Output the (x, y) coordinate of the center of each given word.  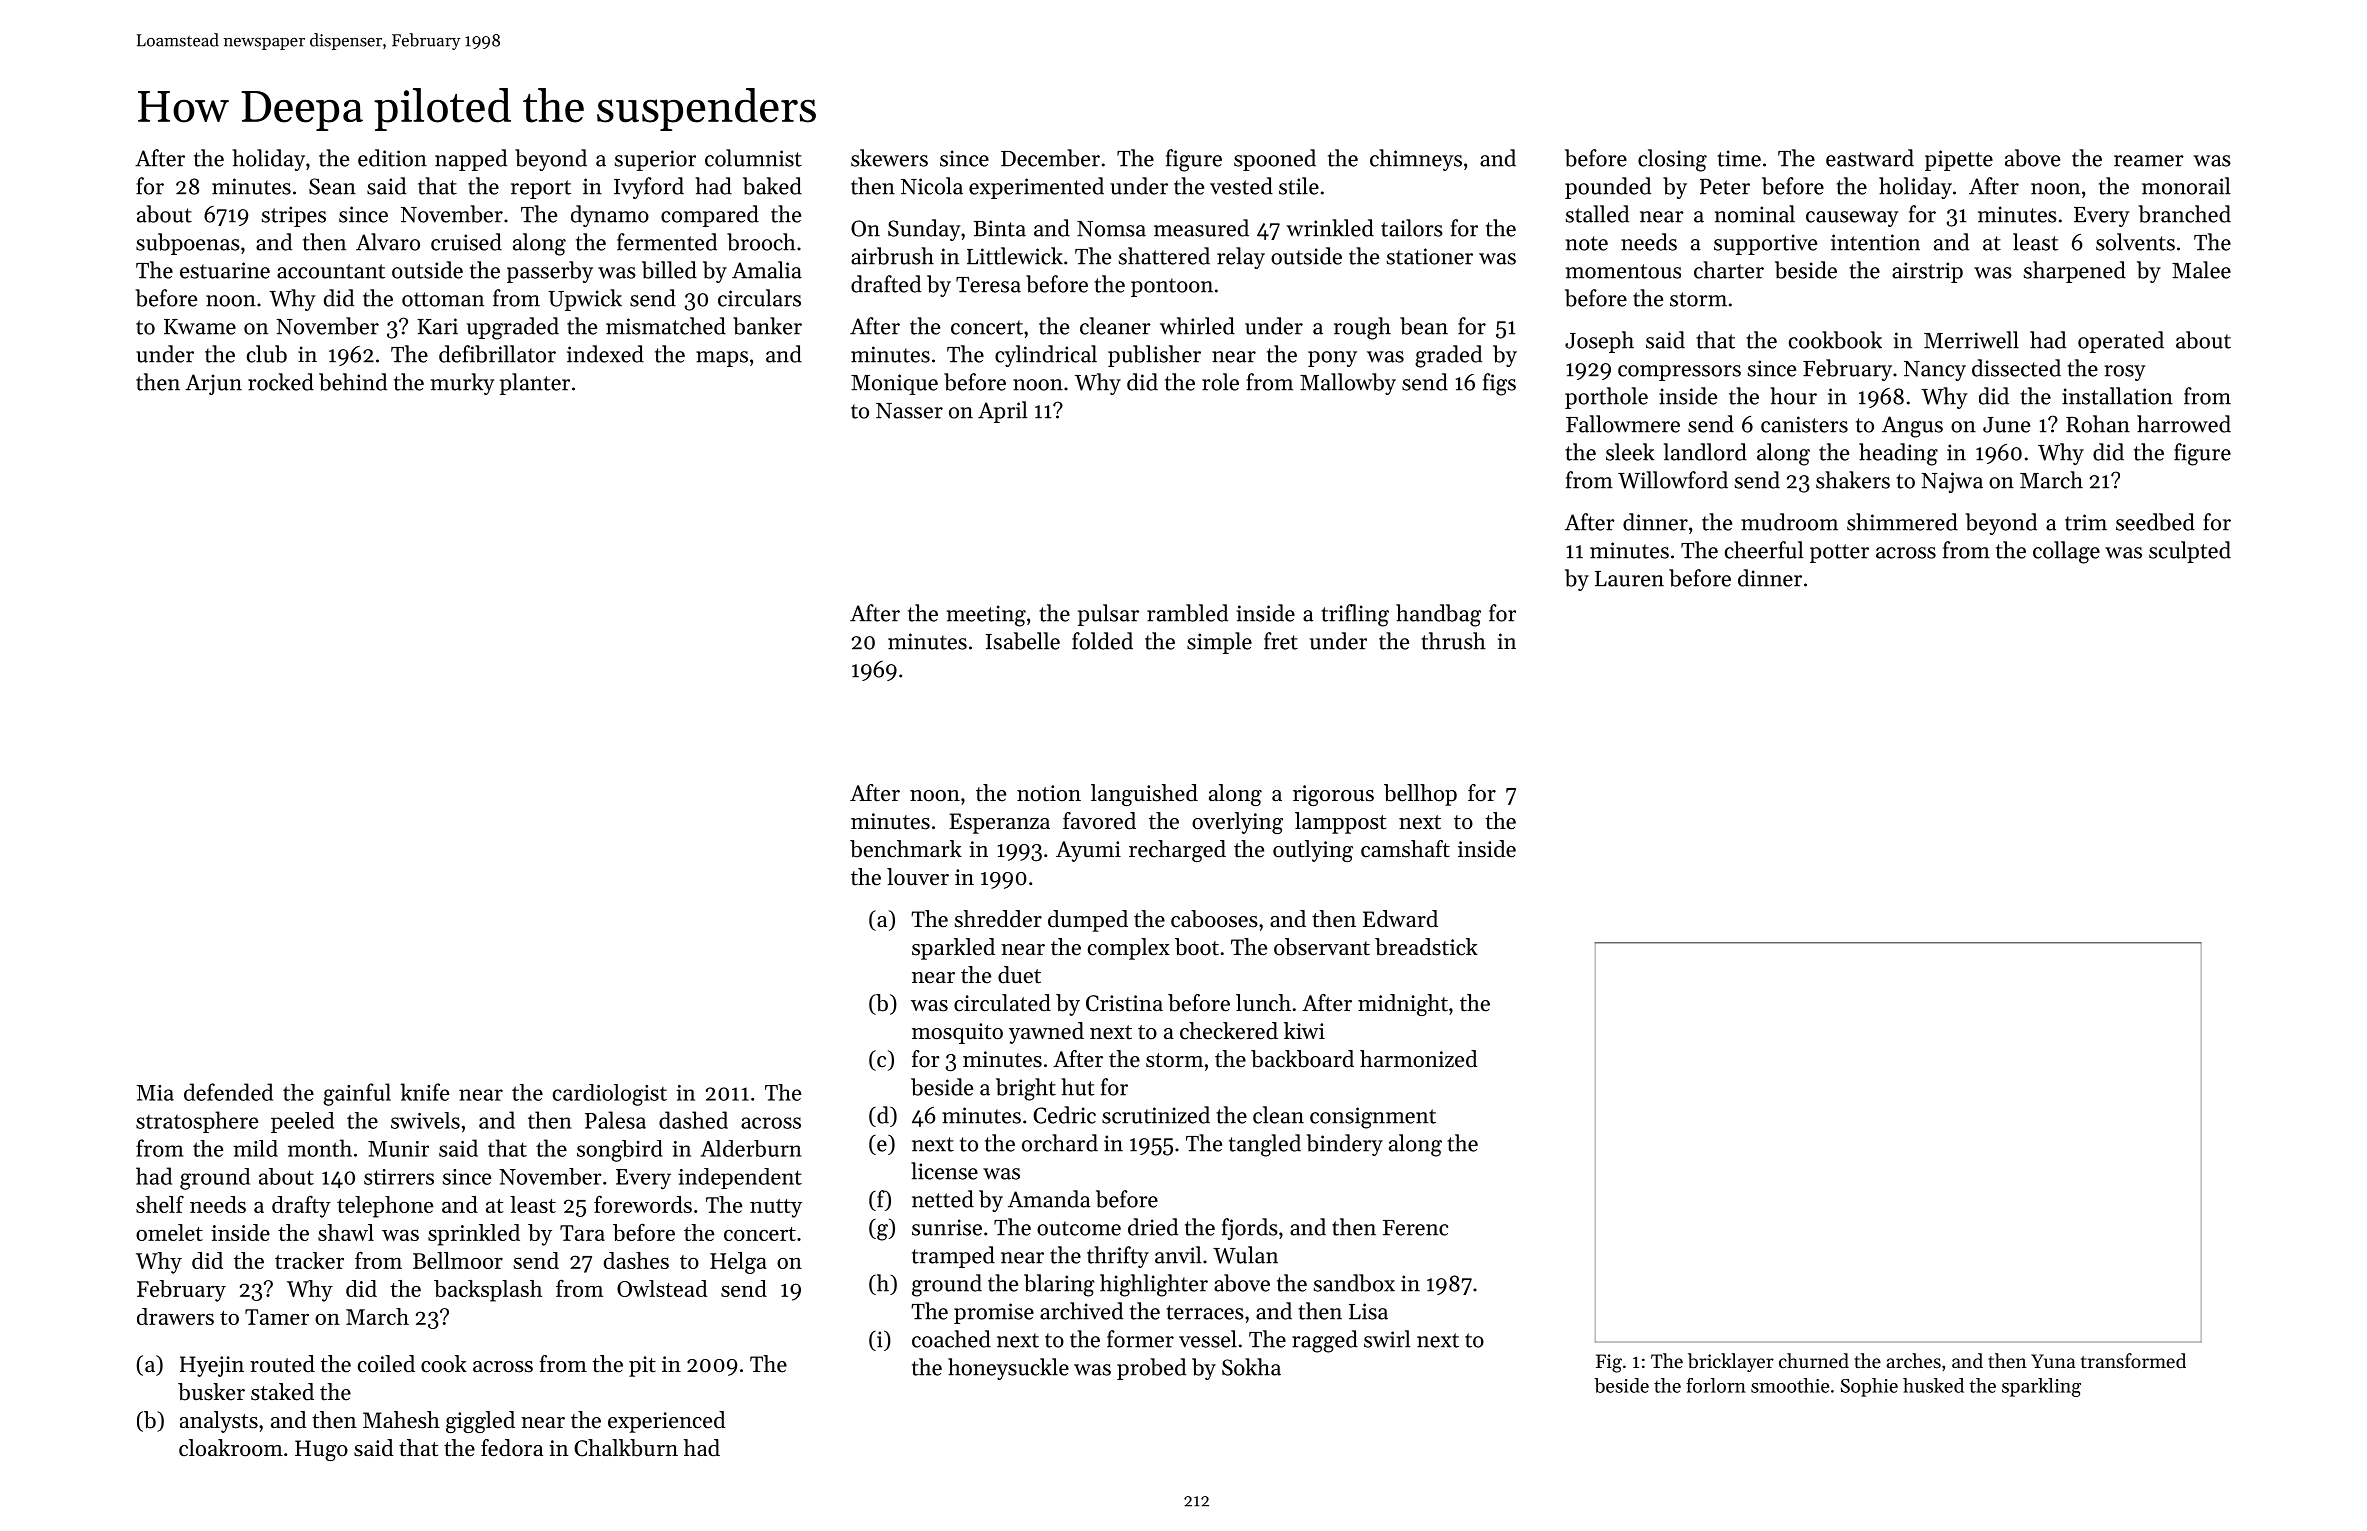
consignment (1373, 1118)
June (2006, 425)
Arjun (213, 384)
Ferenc (1415, 1228)
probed (1151, 1369)
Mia (155, 1093)
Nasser (909, 411)
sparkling (2041, 1387)
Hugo (321, 1450)
